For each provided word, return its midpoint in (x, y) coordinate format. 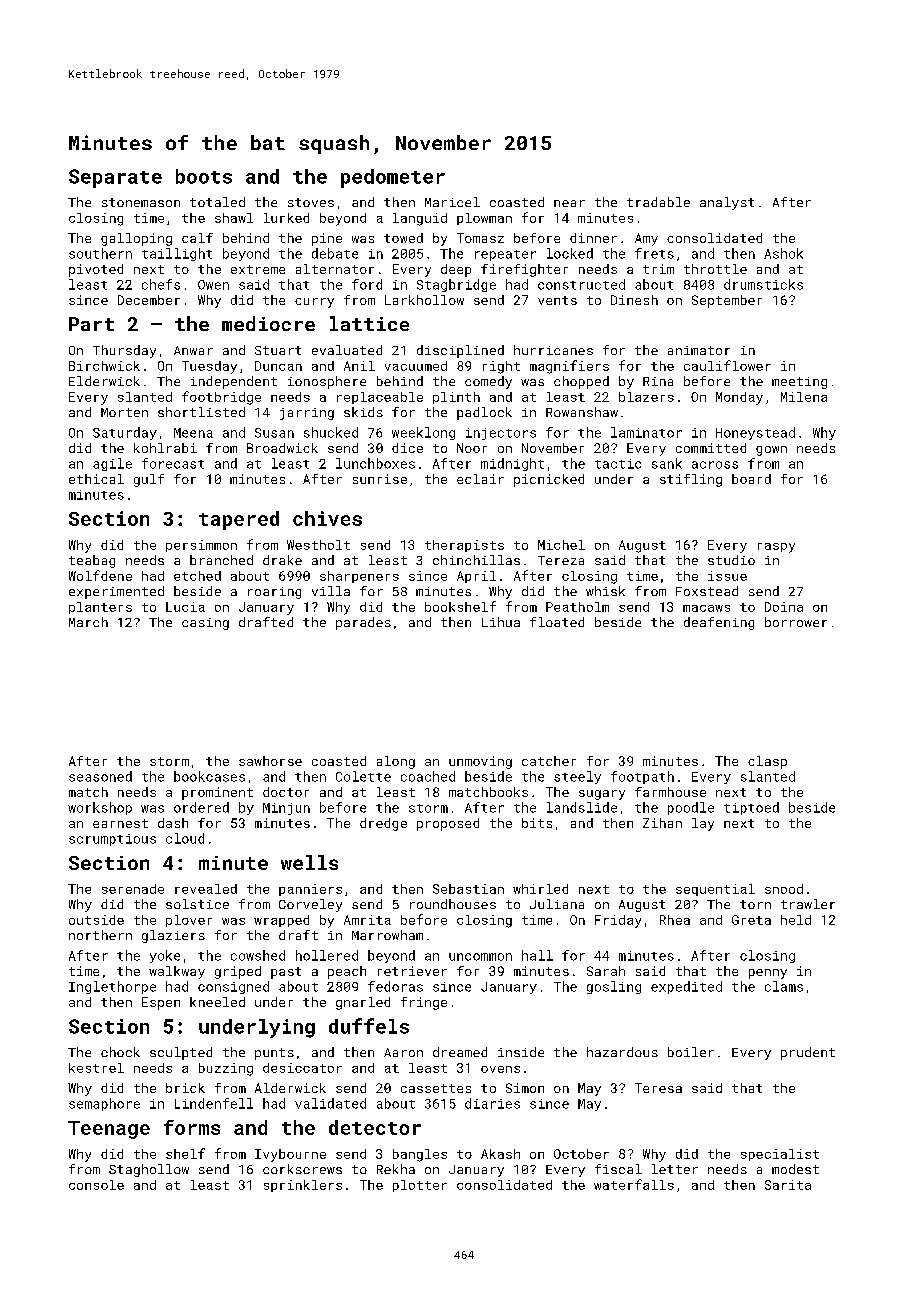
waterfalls (634, 1184)
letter (675, 1169)
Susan (274, 433)
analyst (727, 203)
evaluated (347, 350)
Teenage (109, 1130)
